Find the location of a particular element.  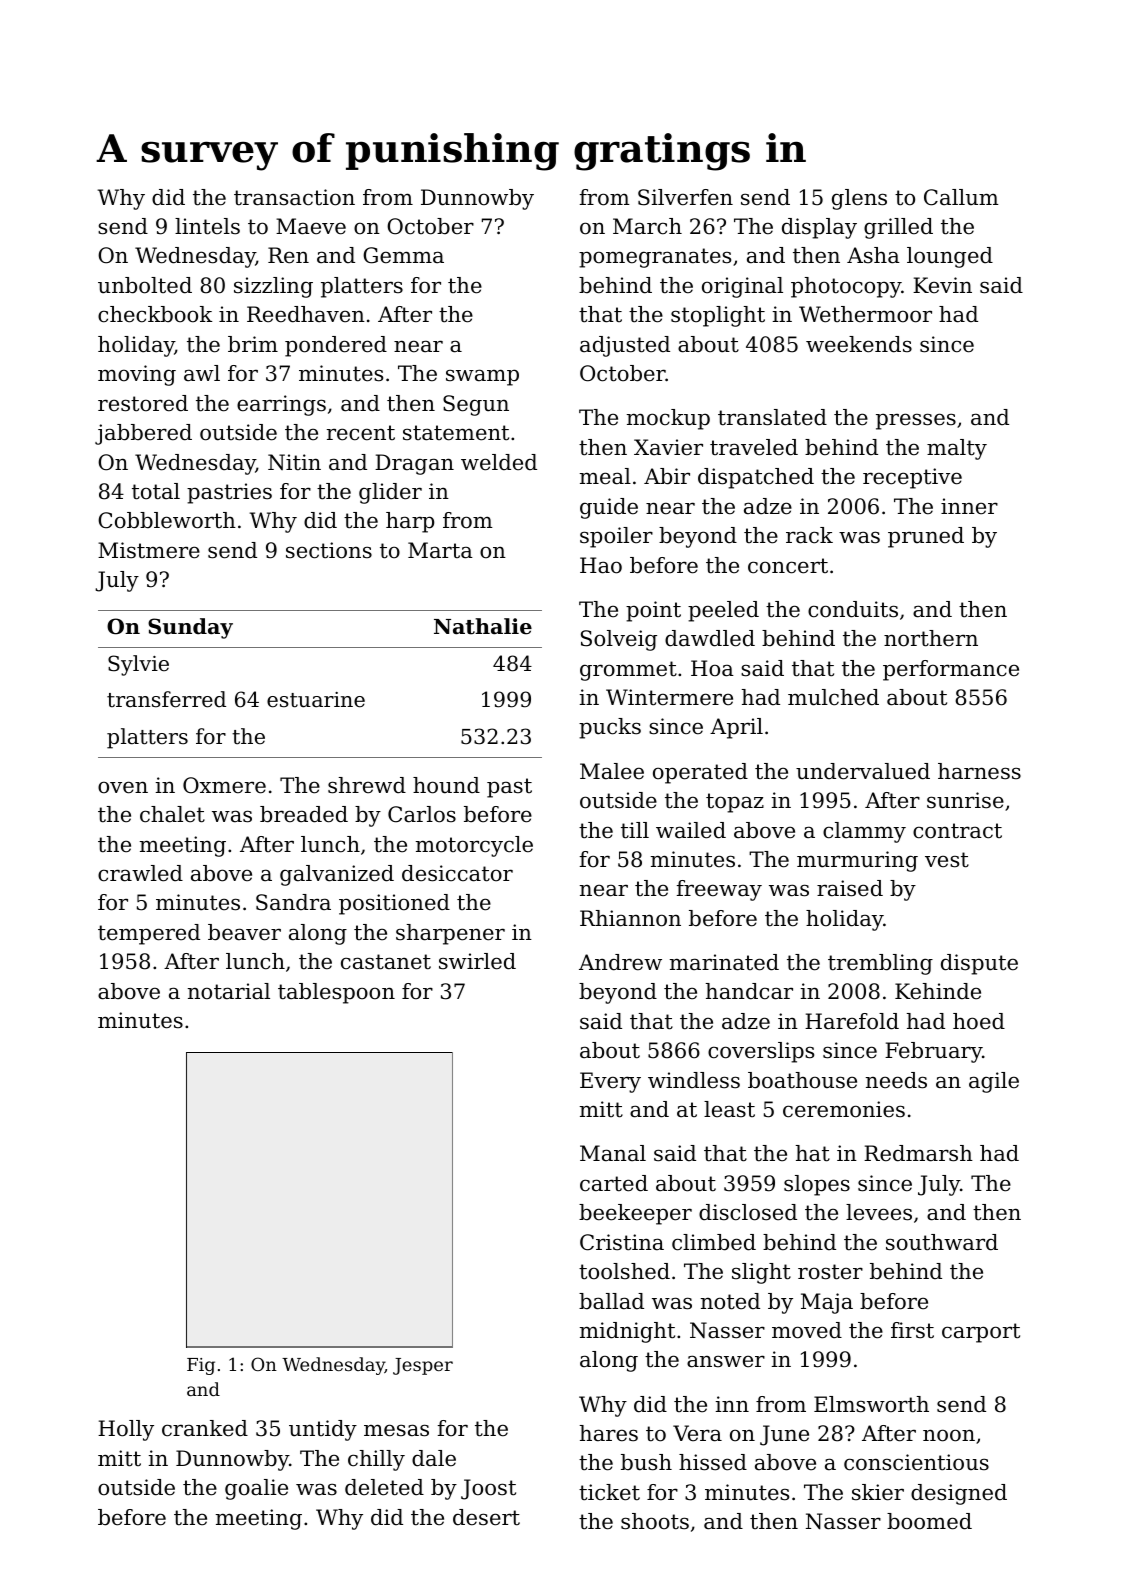

cranked is located at coordinates (205, 1428).
